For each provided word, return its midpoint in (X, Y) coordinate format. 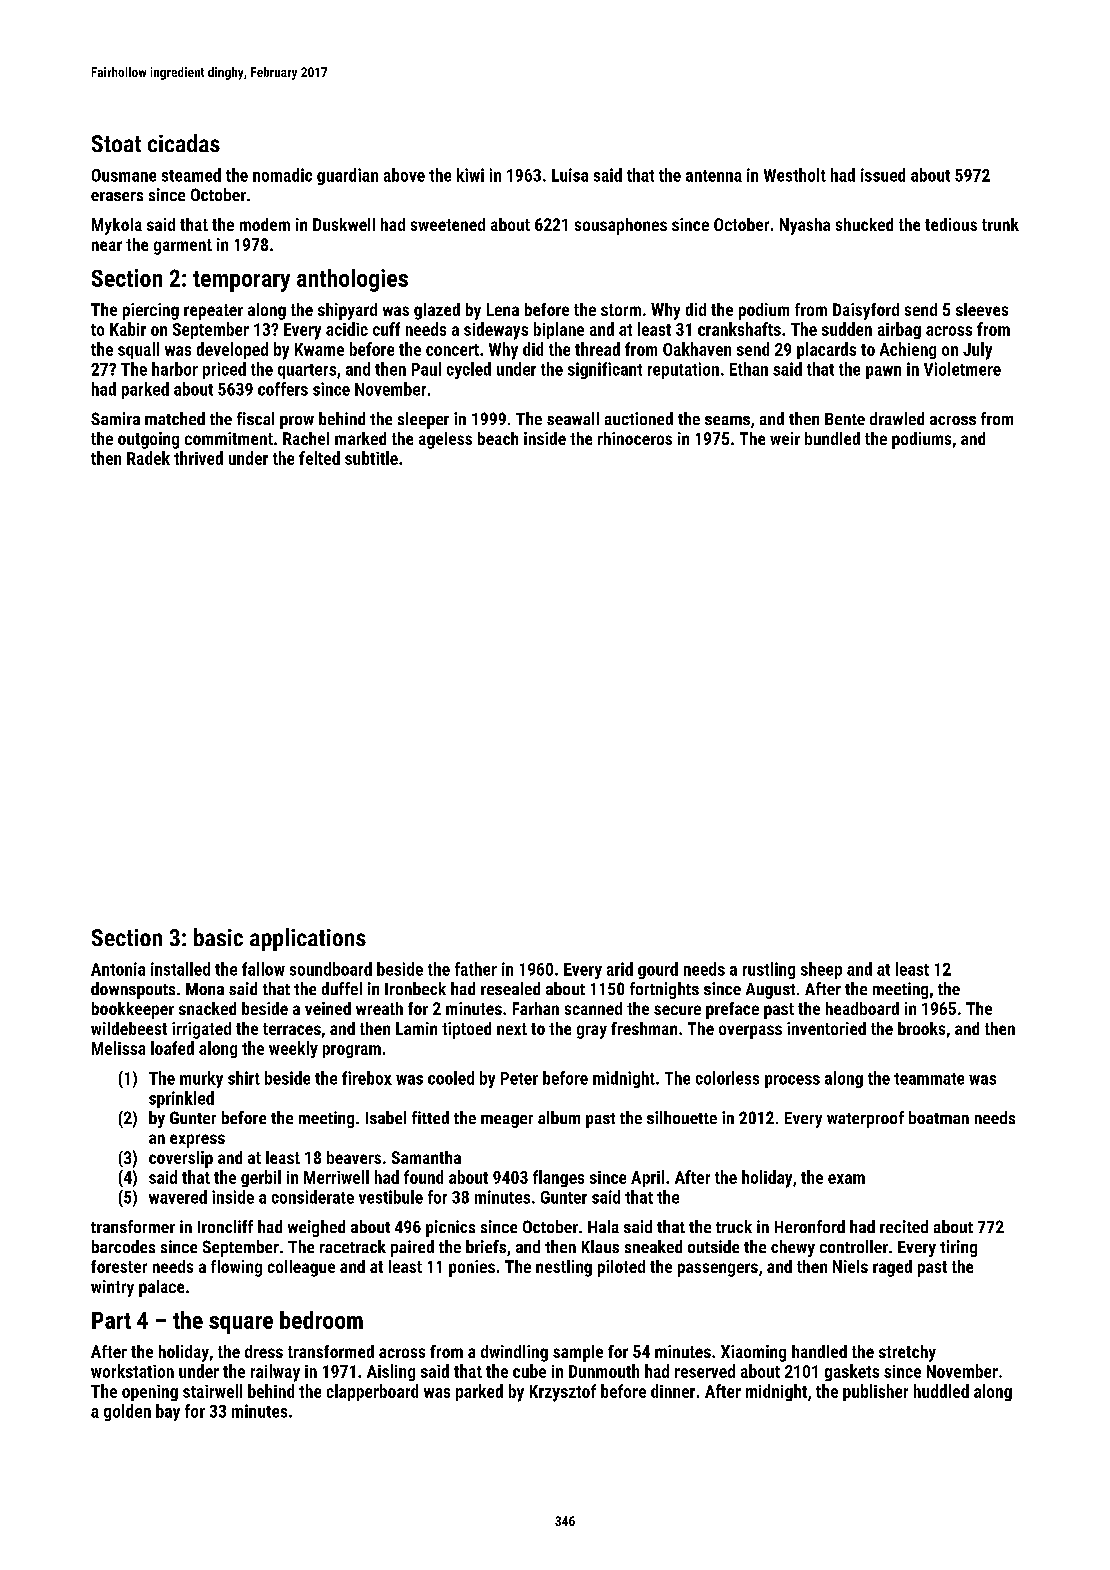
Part (111, 1320)
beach (498, 438)
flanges (558, 1178)
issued (883, 175)
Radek (148, 458)
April (647, 1178)
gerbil (261, 1178)
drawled (897, 418)
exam (846, 1179)
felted (319, 458)
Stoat (116, 143)
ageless (445, 440)
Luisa (570, 175)
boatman (939, 1117)
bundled (832, 438)
